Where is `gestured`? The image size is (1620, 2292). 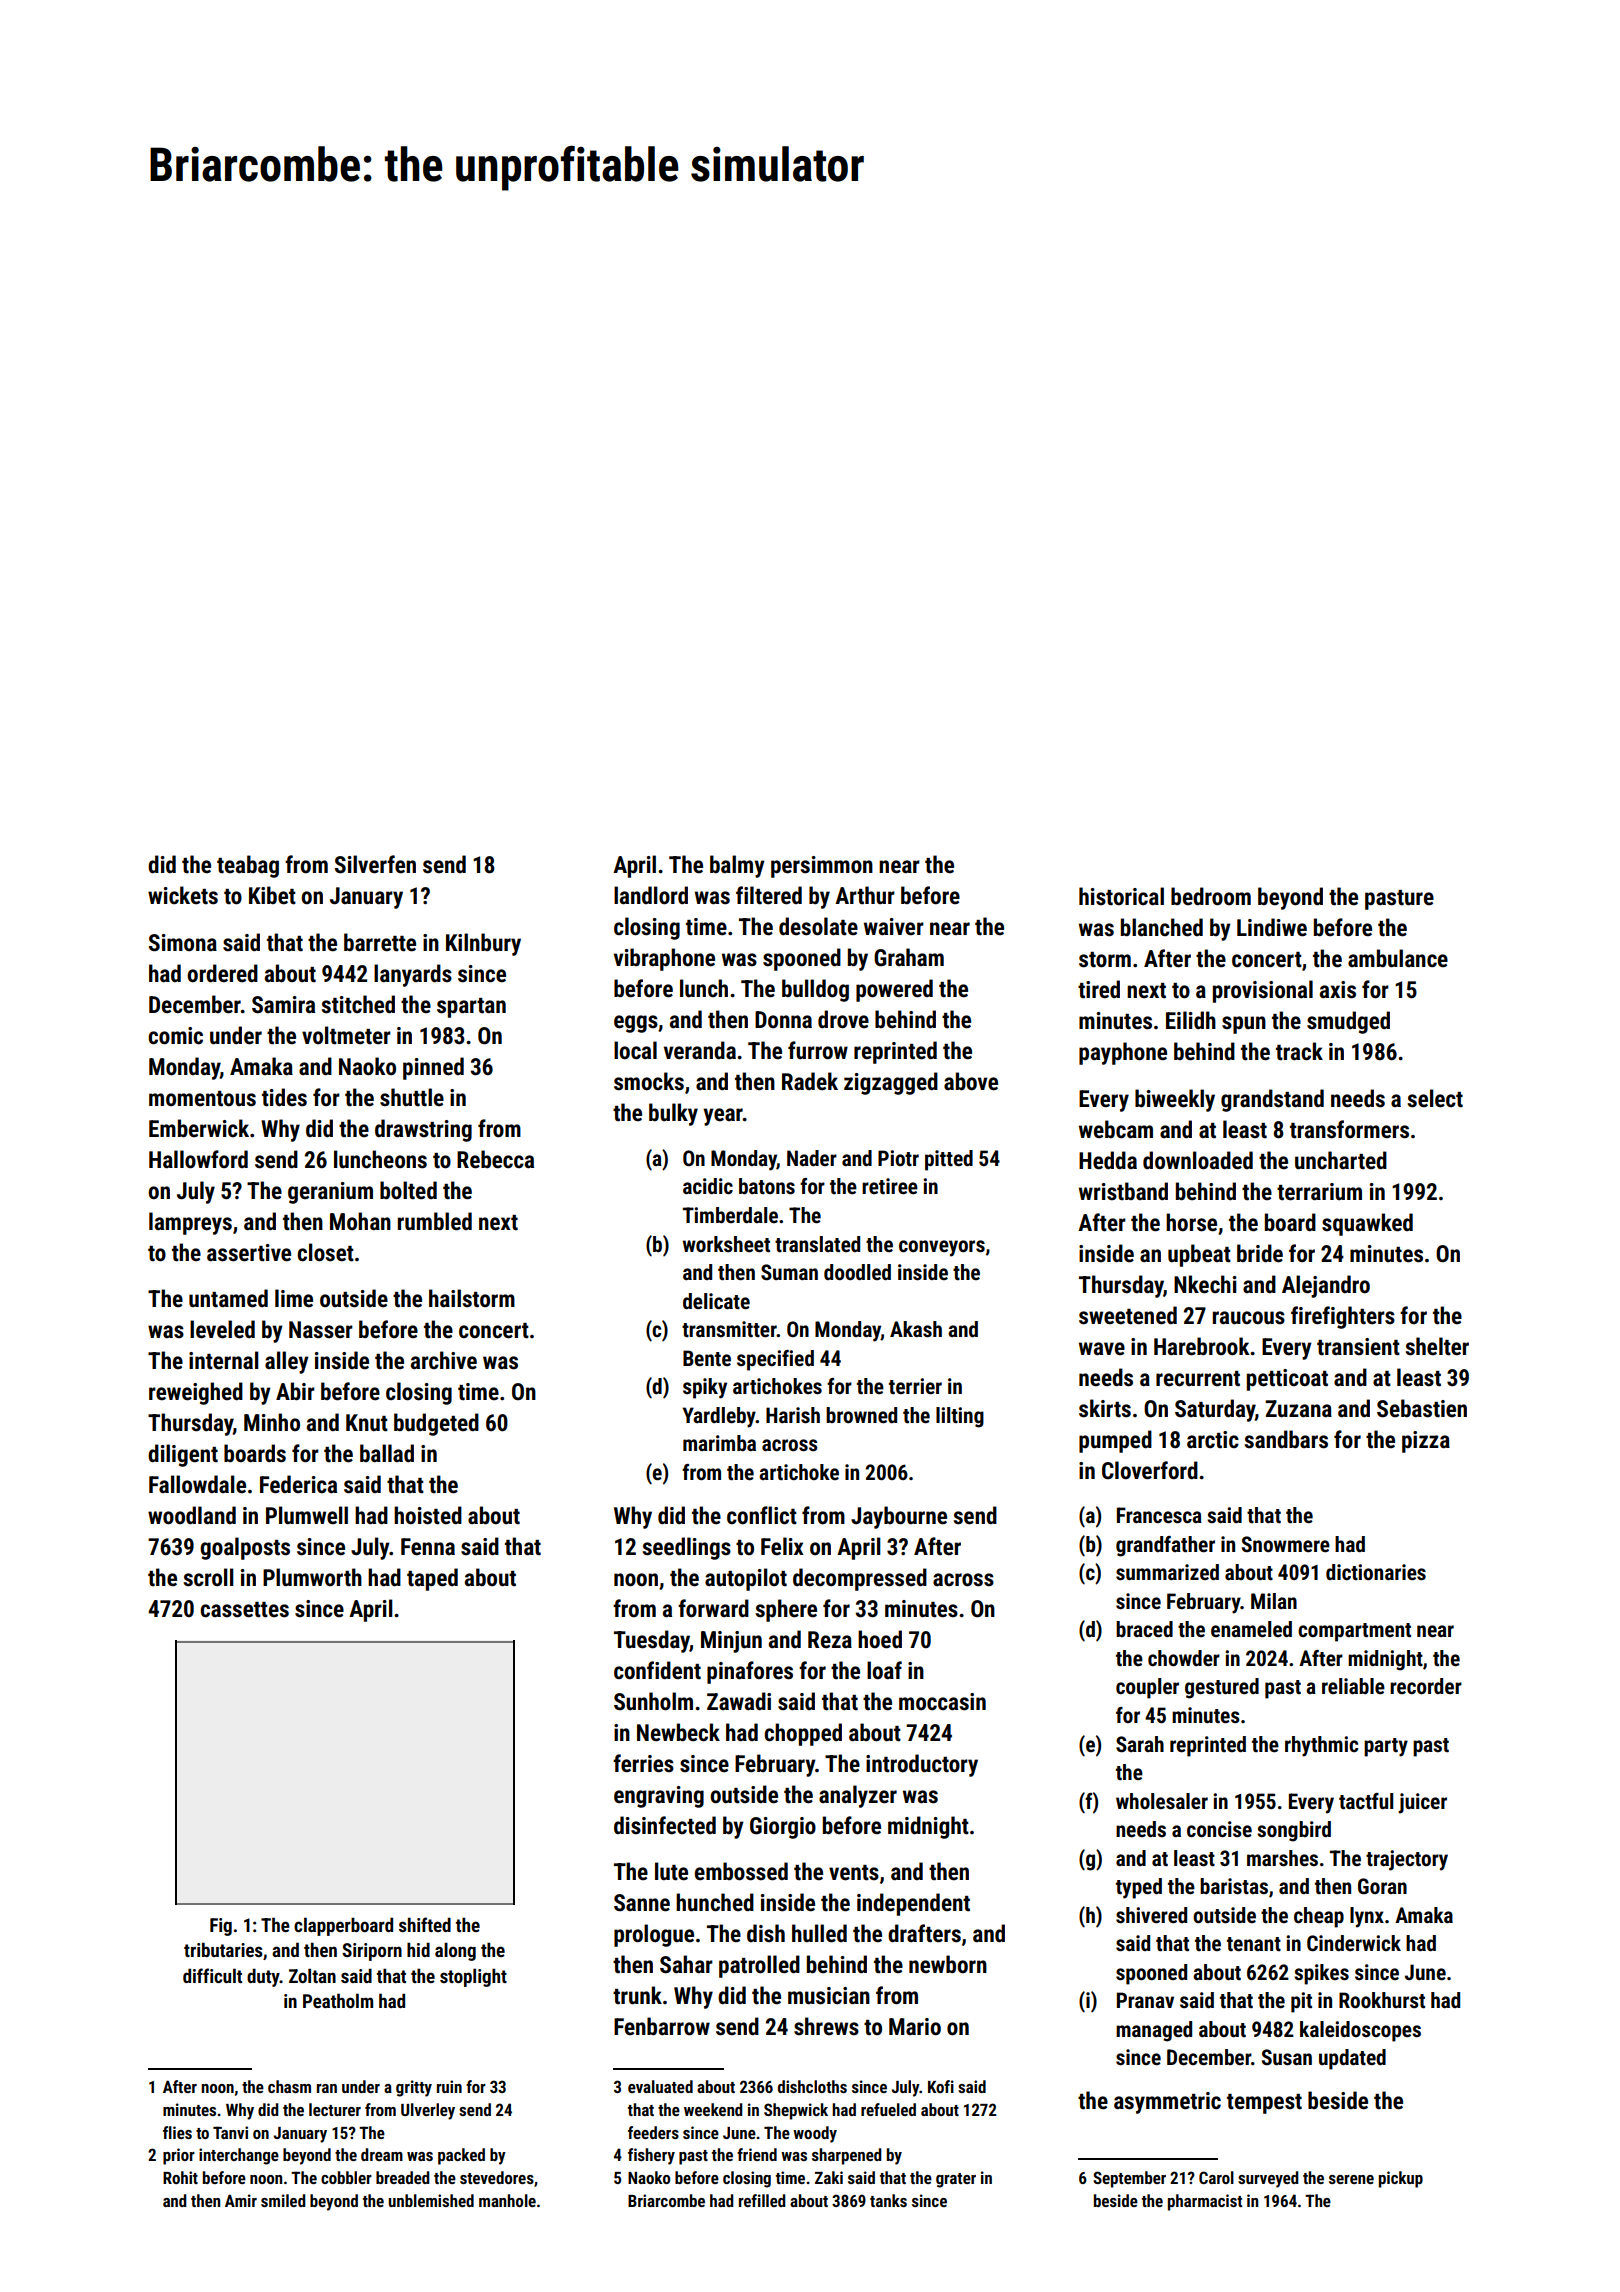 gestured is located at coordinates (1222, 1688).
